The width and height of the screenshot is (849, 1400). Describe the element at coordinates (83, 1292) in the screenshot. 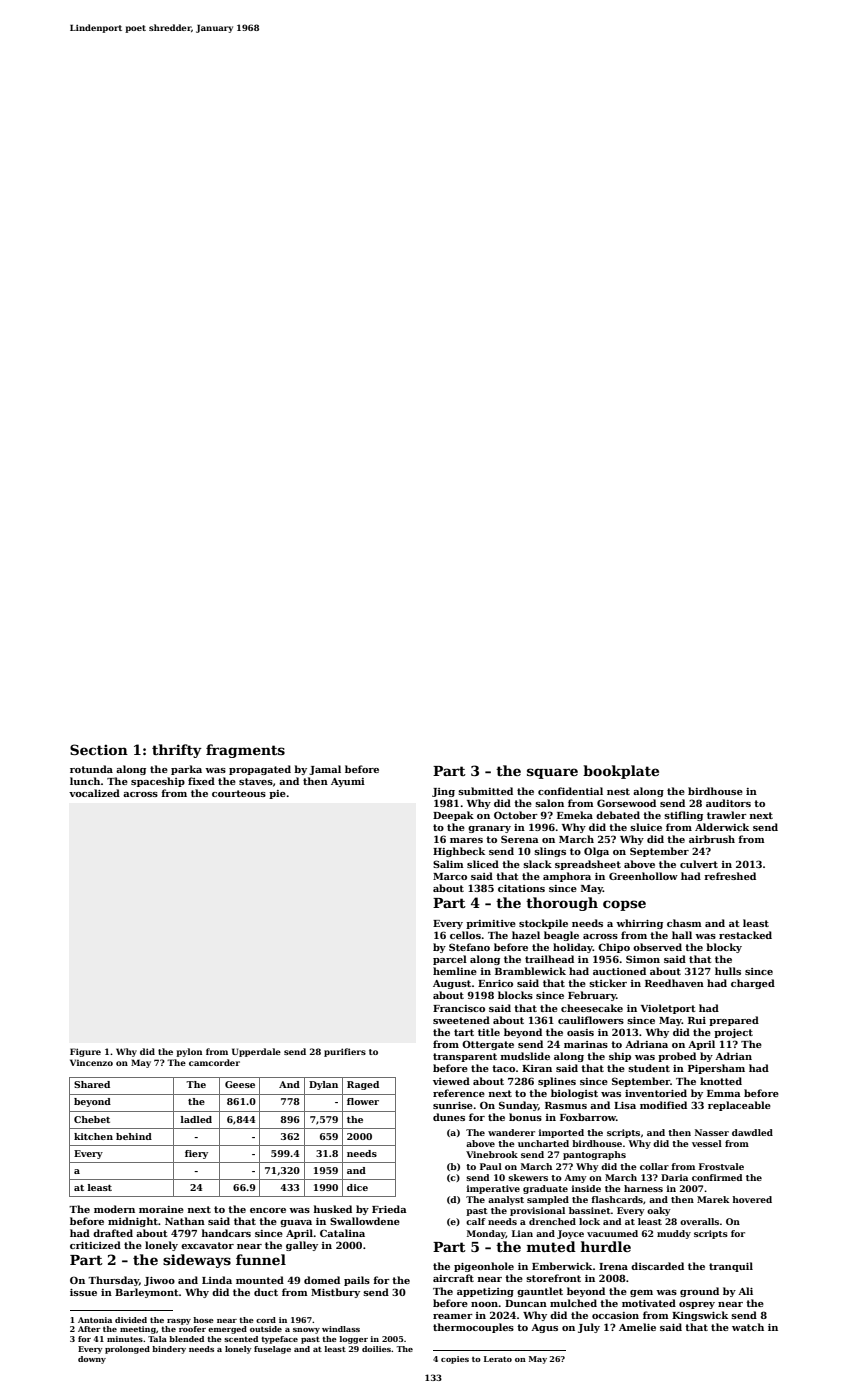

I see `issue` at that location.
